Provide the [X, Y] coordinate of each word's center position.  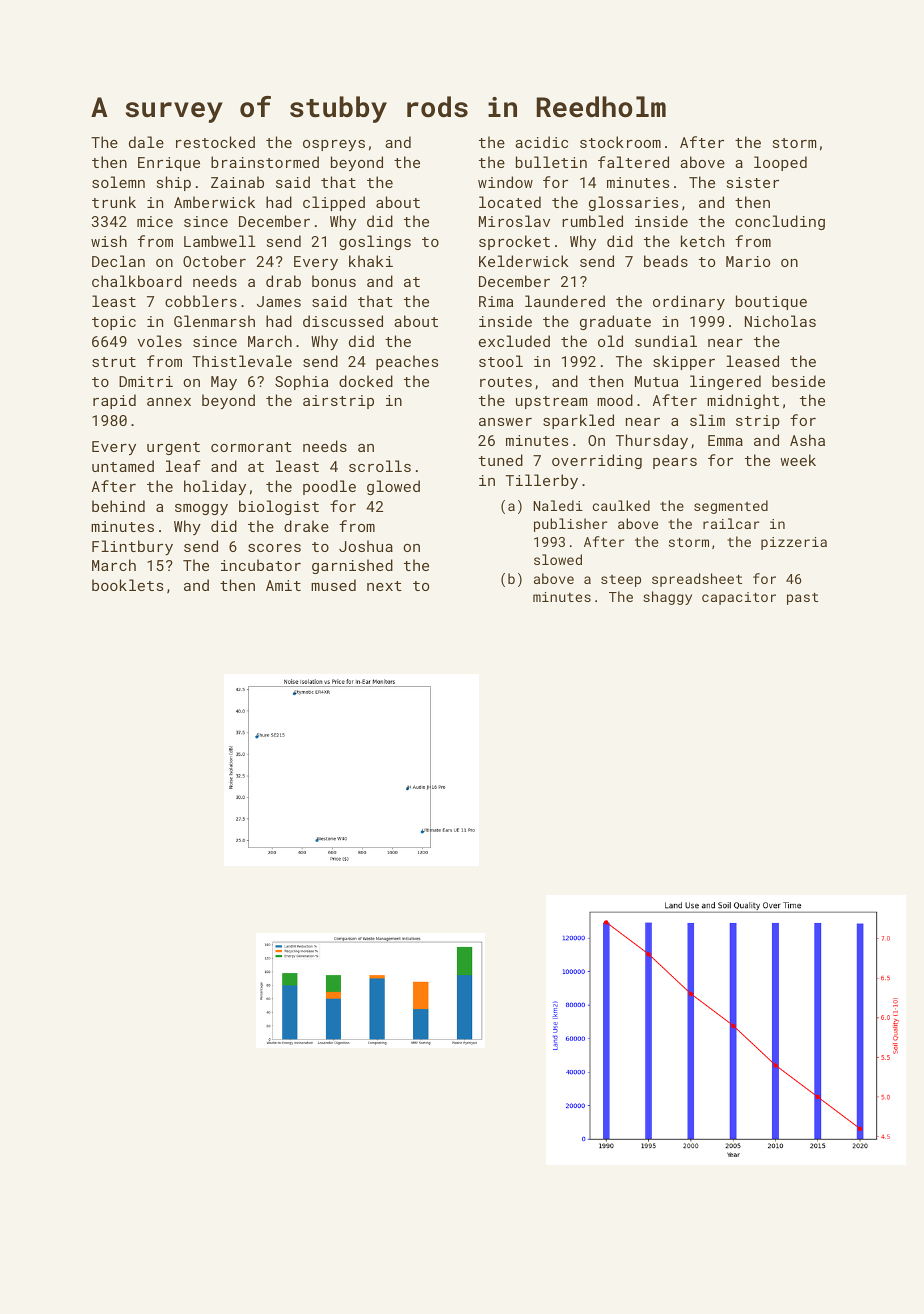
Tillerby [542, 481]
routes [506, 382]
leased [753, 361]
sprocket [514, 242]
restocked [215, 142]
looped [780, 163]
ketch [702, 241]
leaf [183, 466]
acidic [541, 142]
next [384, 586]
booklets [127, 585]
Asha [807, 440]
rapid [114, 401]
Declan [118, 261]
